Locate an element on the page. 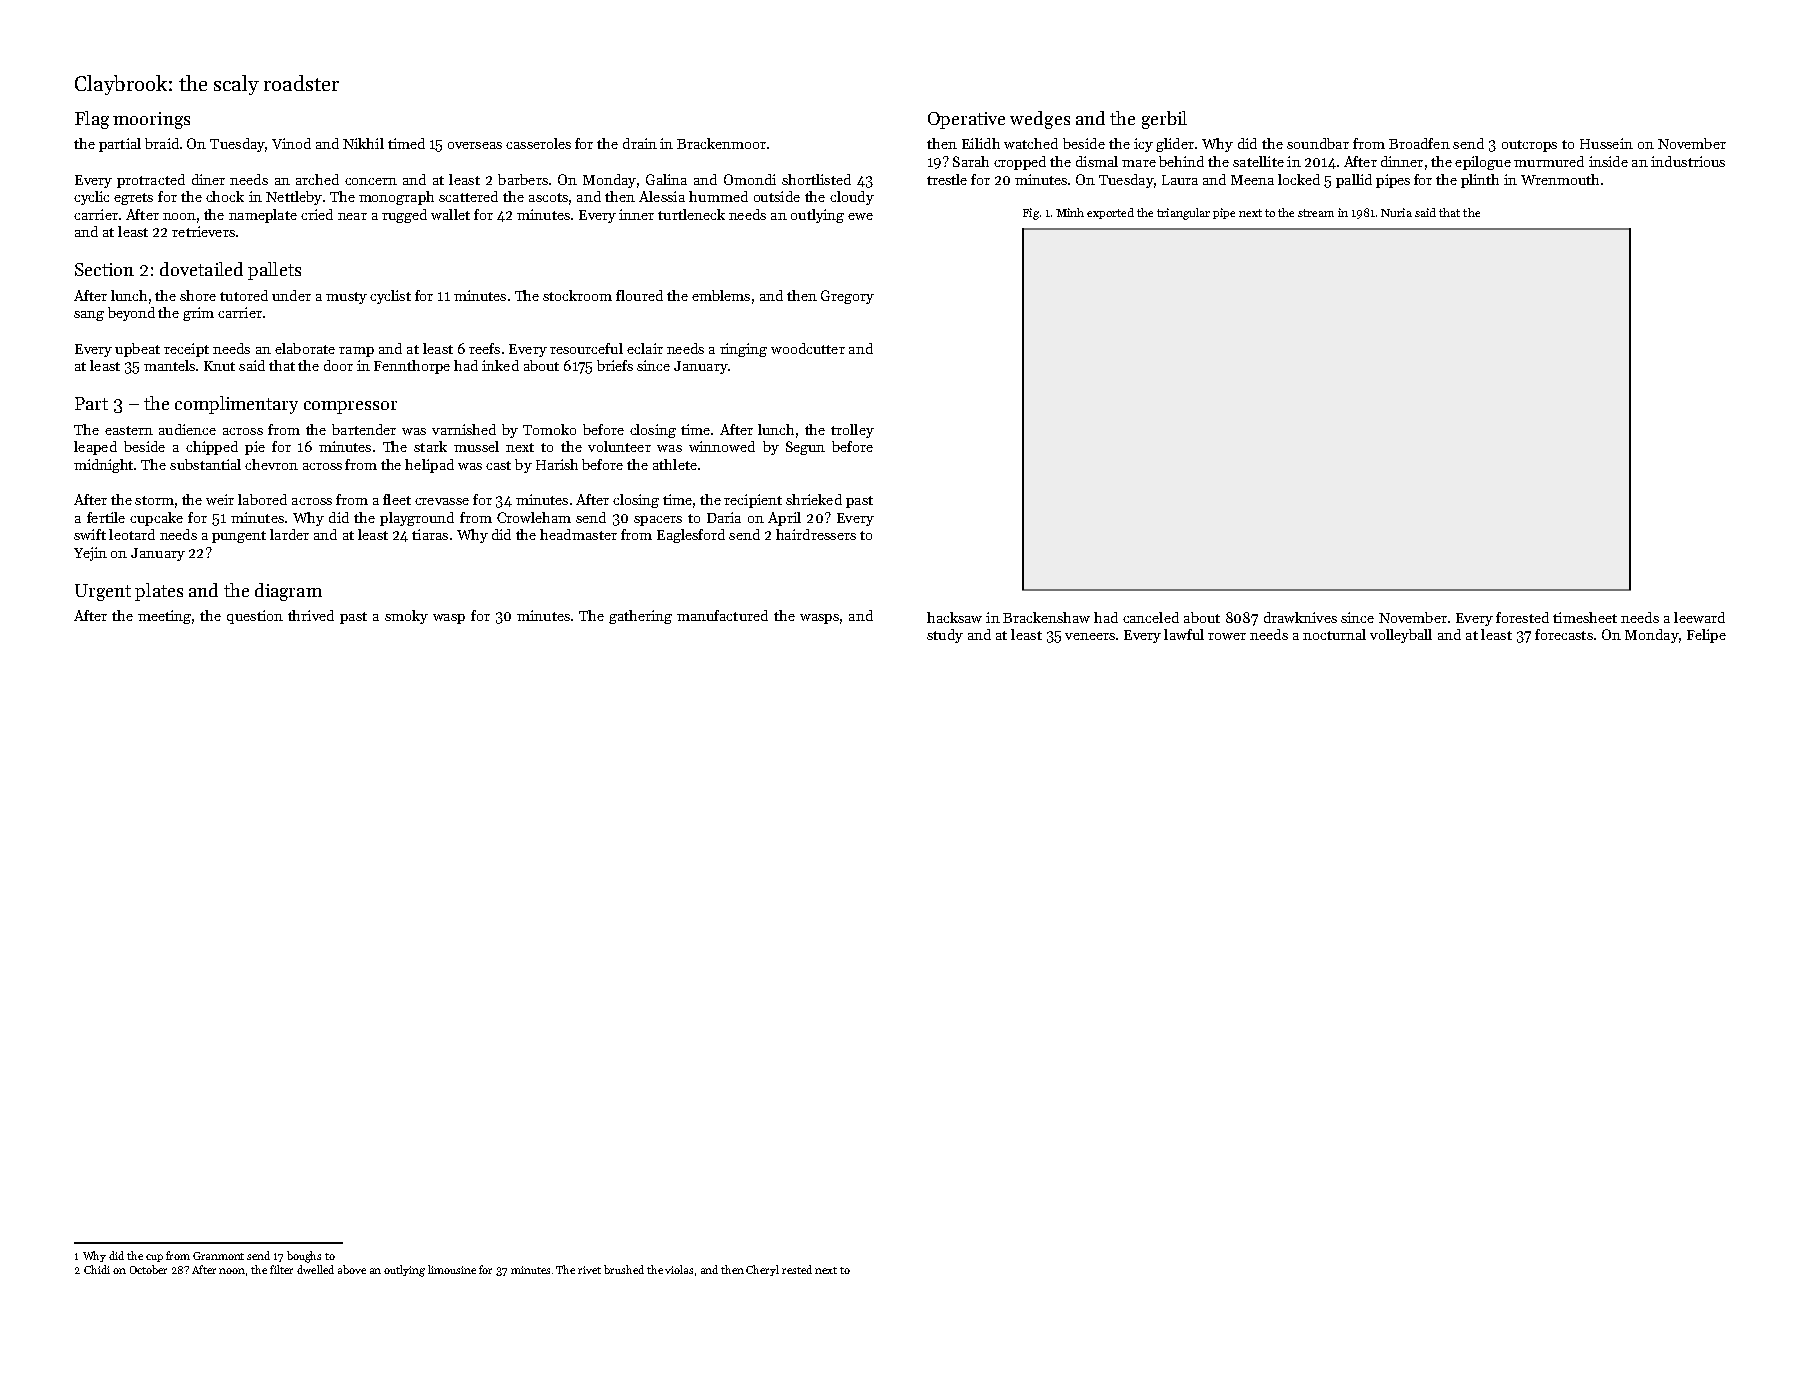 The height and width of the page is (1391, 1800). gathering is located at coordinates (640, 617).
